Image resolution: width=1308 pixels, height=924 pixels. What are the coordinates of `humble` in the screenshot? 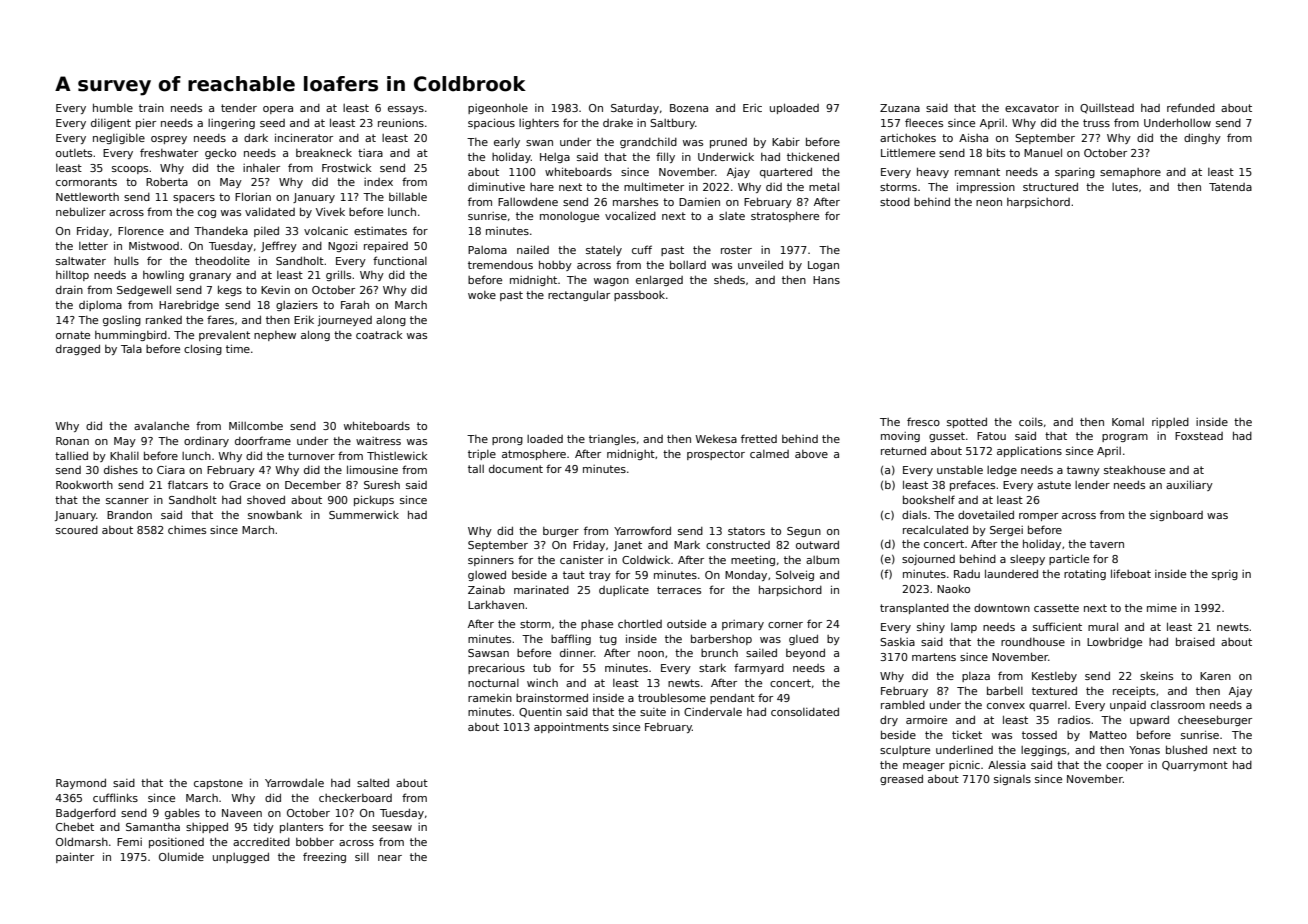 It's located at (113, 107).
